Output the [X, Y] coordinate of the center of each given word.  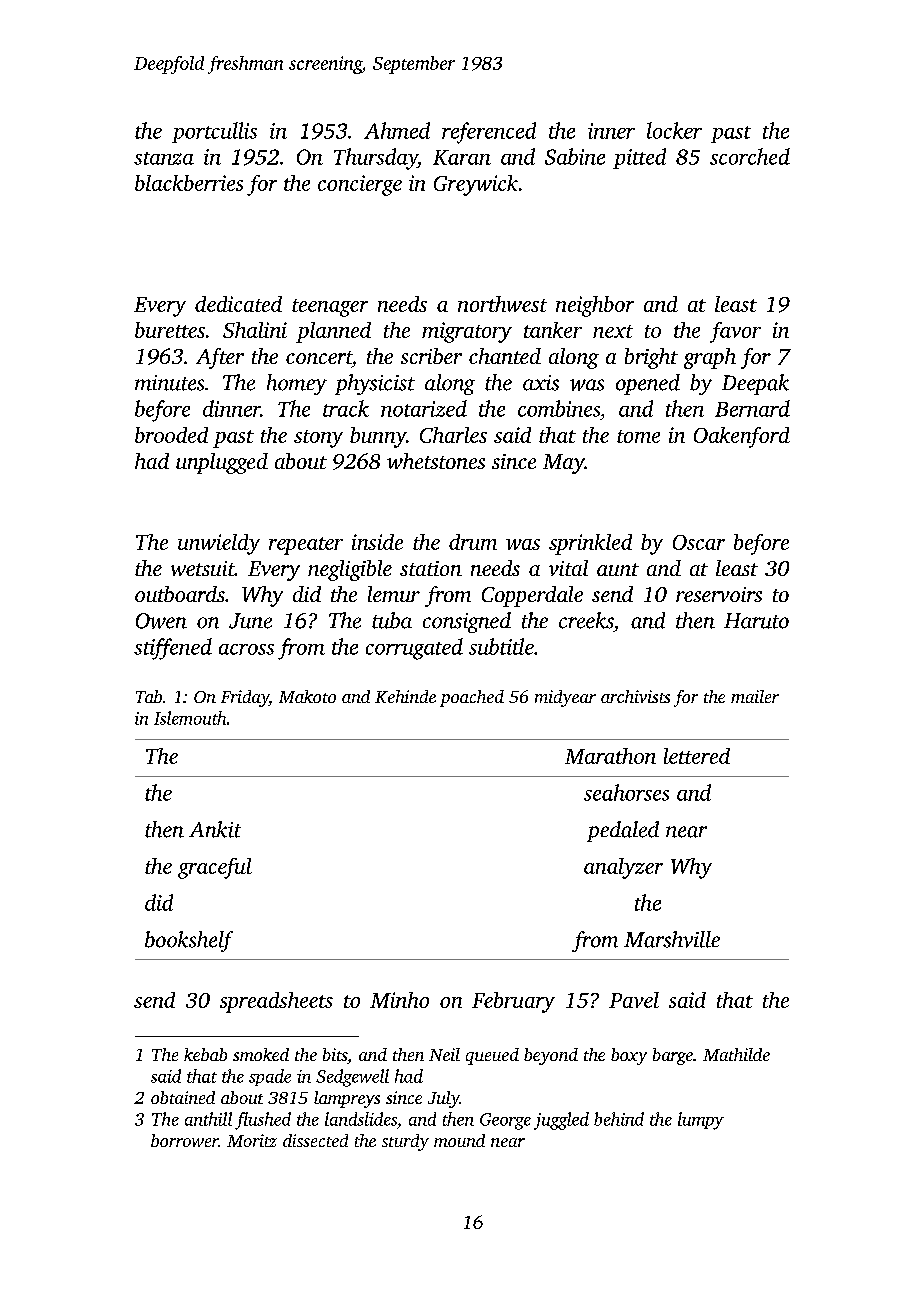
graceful [215, 868]
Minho [399, 1000]
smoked [261, 1054]
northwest [502, 304]
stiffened [173, 649]
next [613, 331]
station [431, 568]
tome [638, 436]
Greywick [476, 185]
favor [735, 332]
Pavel [634, 1000]
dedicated [238, 304]
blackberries [189, 183]
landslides [361, 1119]
